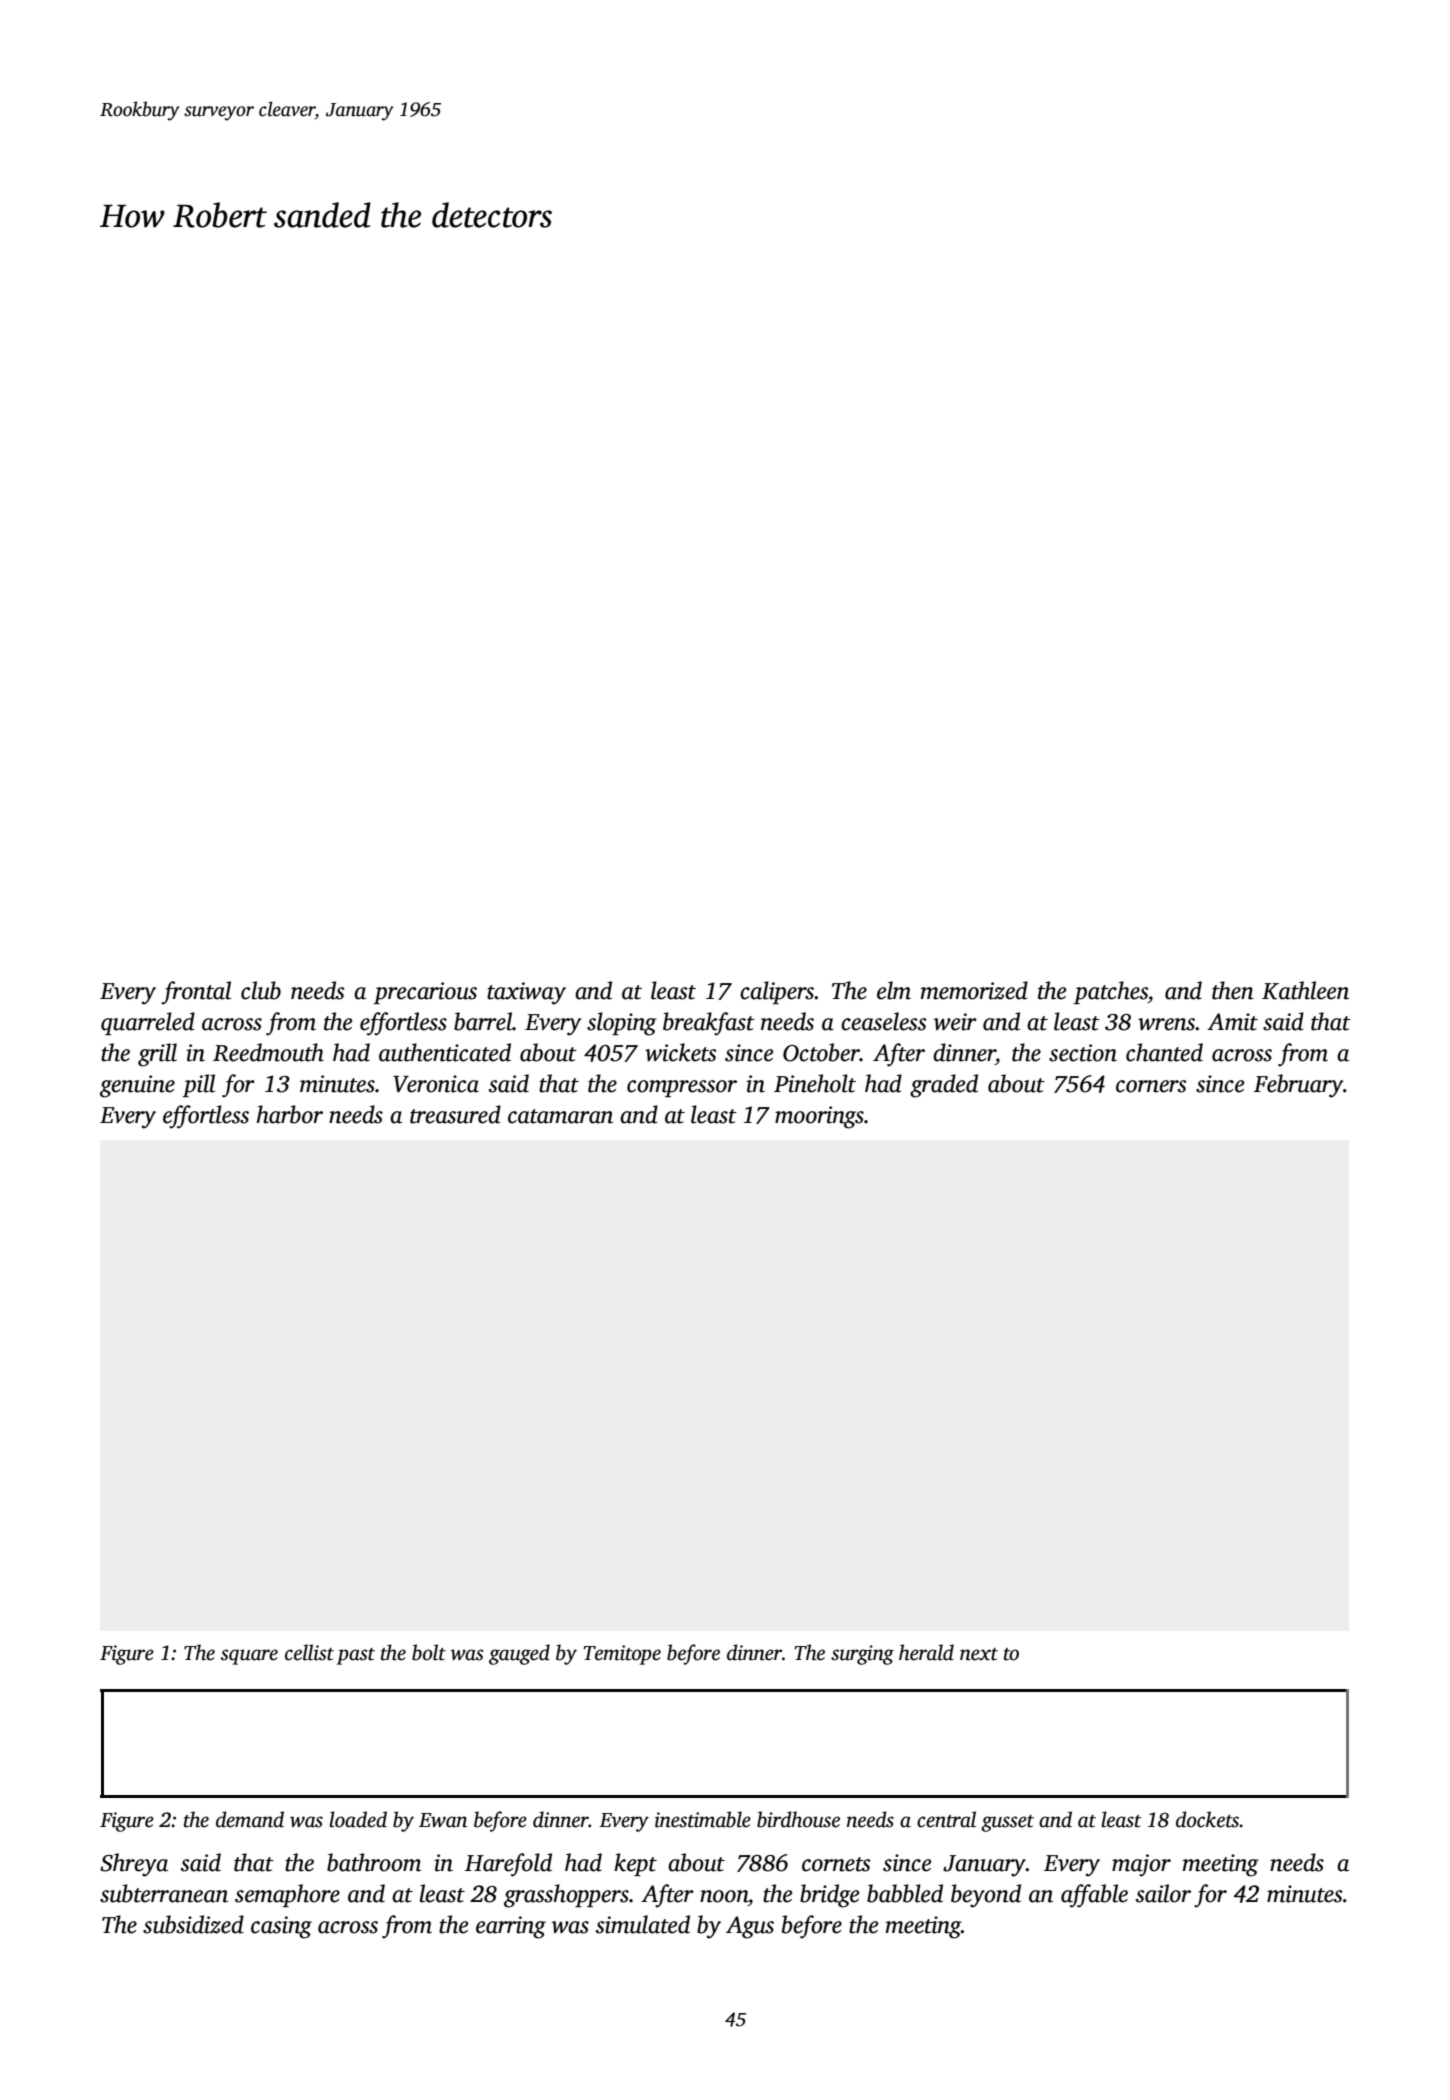 This page has width=1450, height=2100. Describe the element at coordinates (819, 1117) in the page. I see `moorings` at that location.
